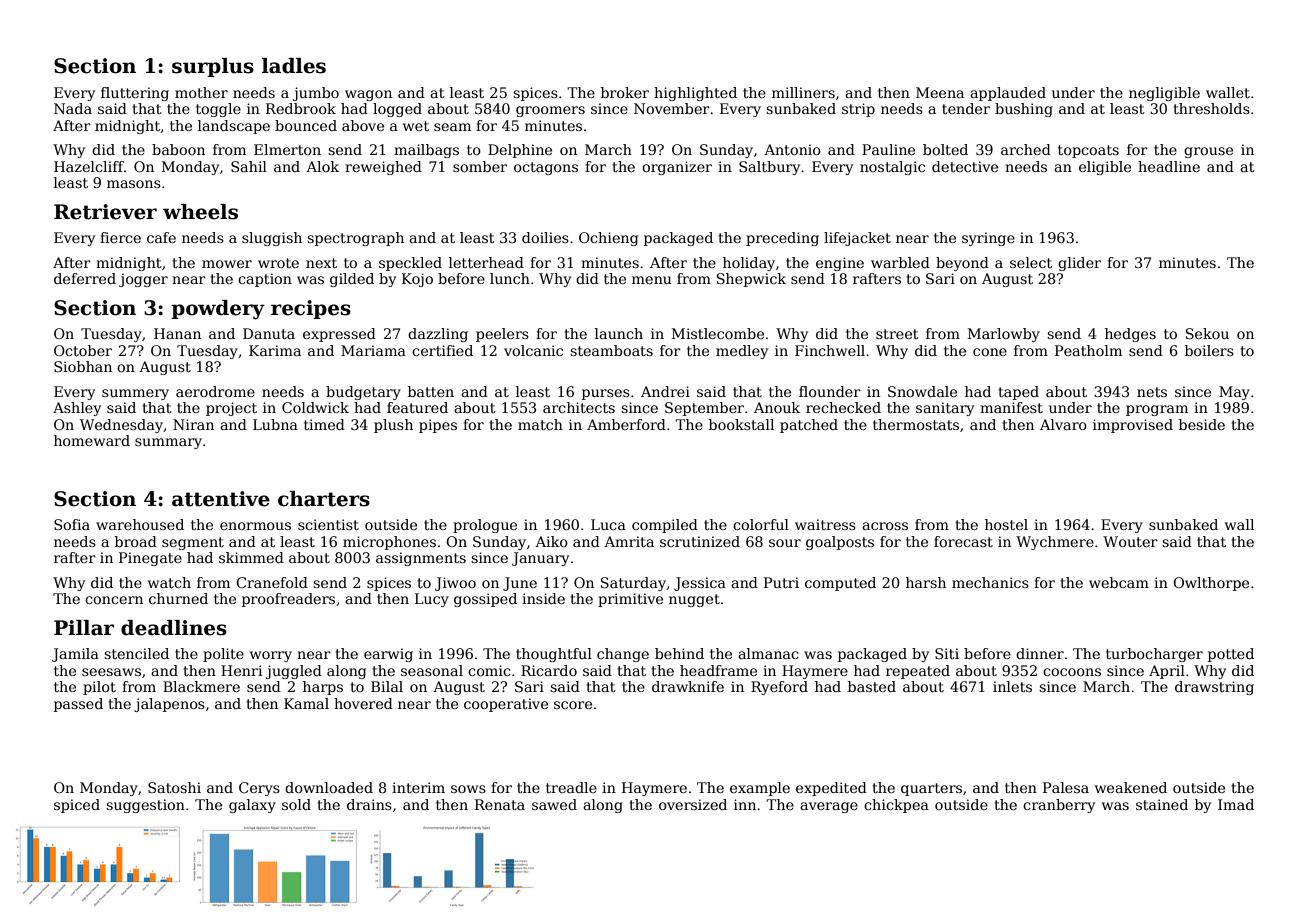 The height and width of the screenshot is (924, 1308). Describe the element at coordinates (215, 391) in the screenshot. I see `aerodrome` at that location.
